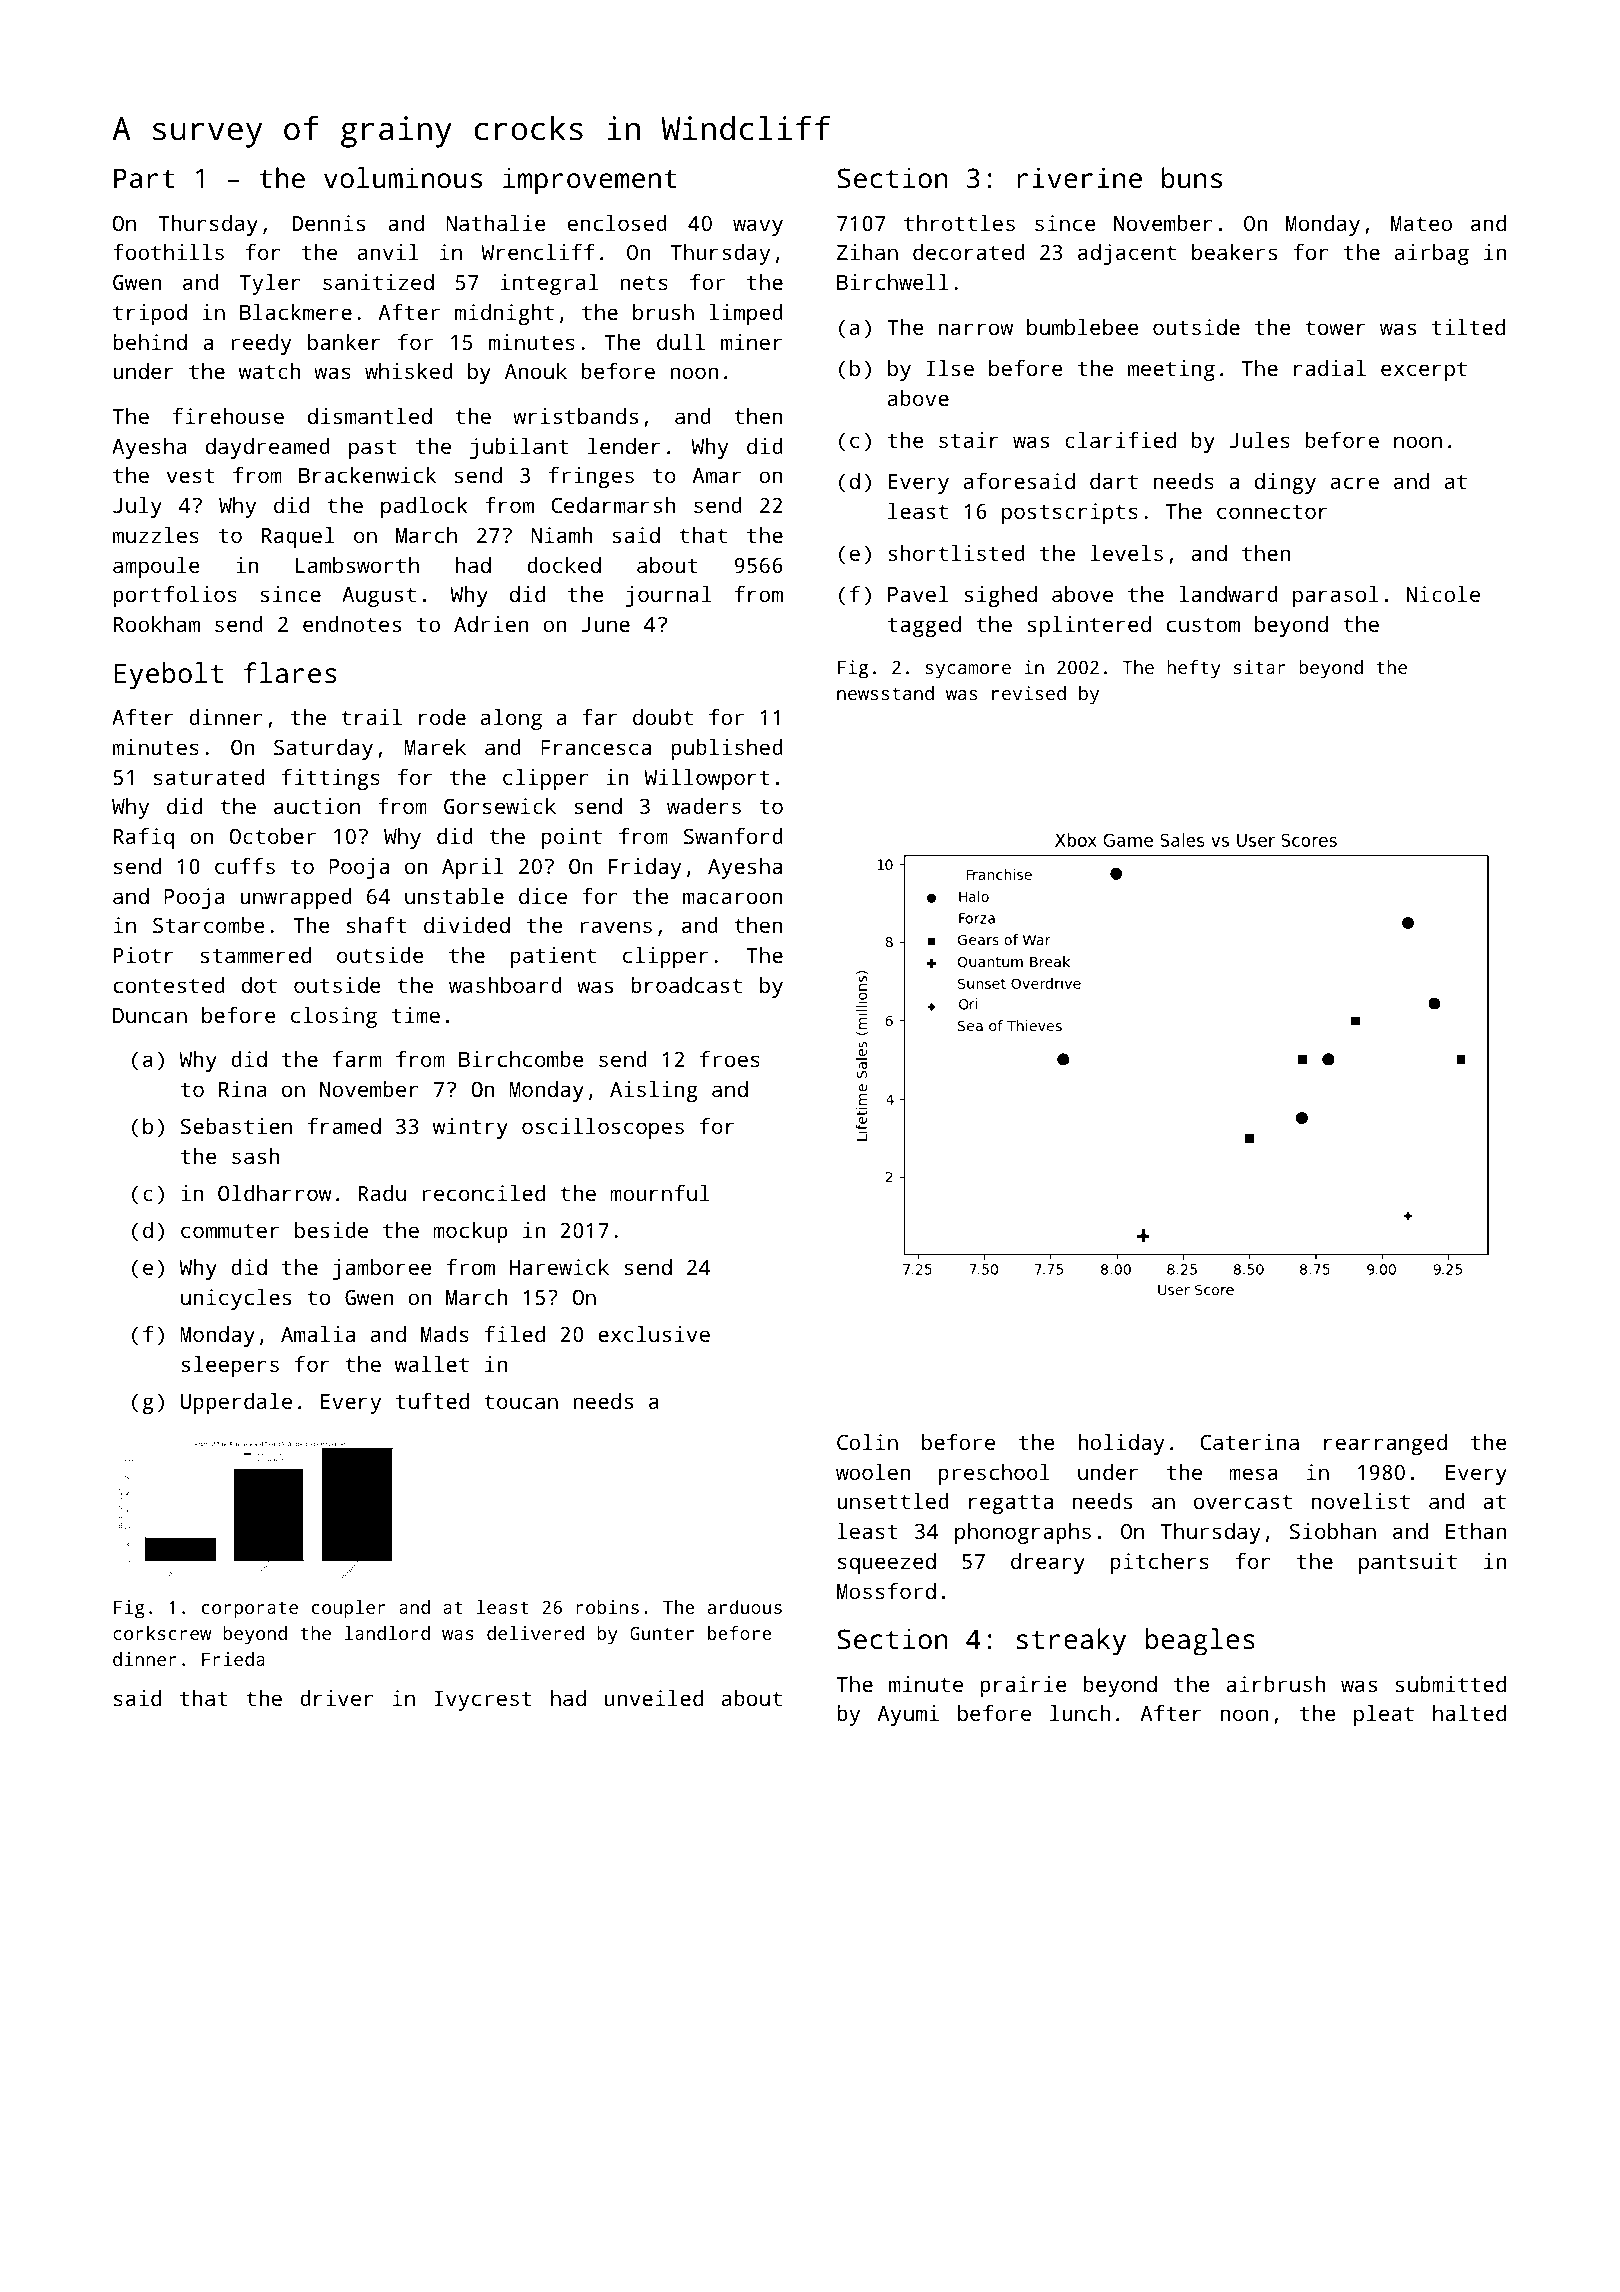 This screenshot has height=2292, width=1620. Describe the element at coordinates (1121, 1444) in the screenshot. I see `holiday` at that location.
